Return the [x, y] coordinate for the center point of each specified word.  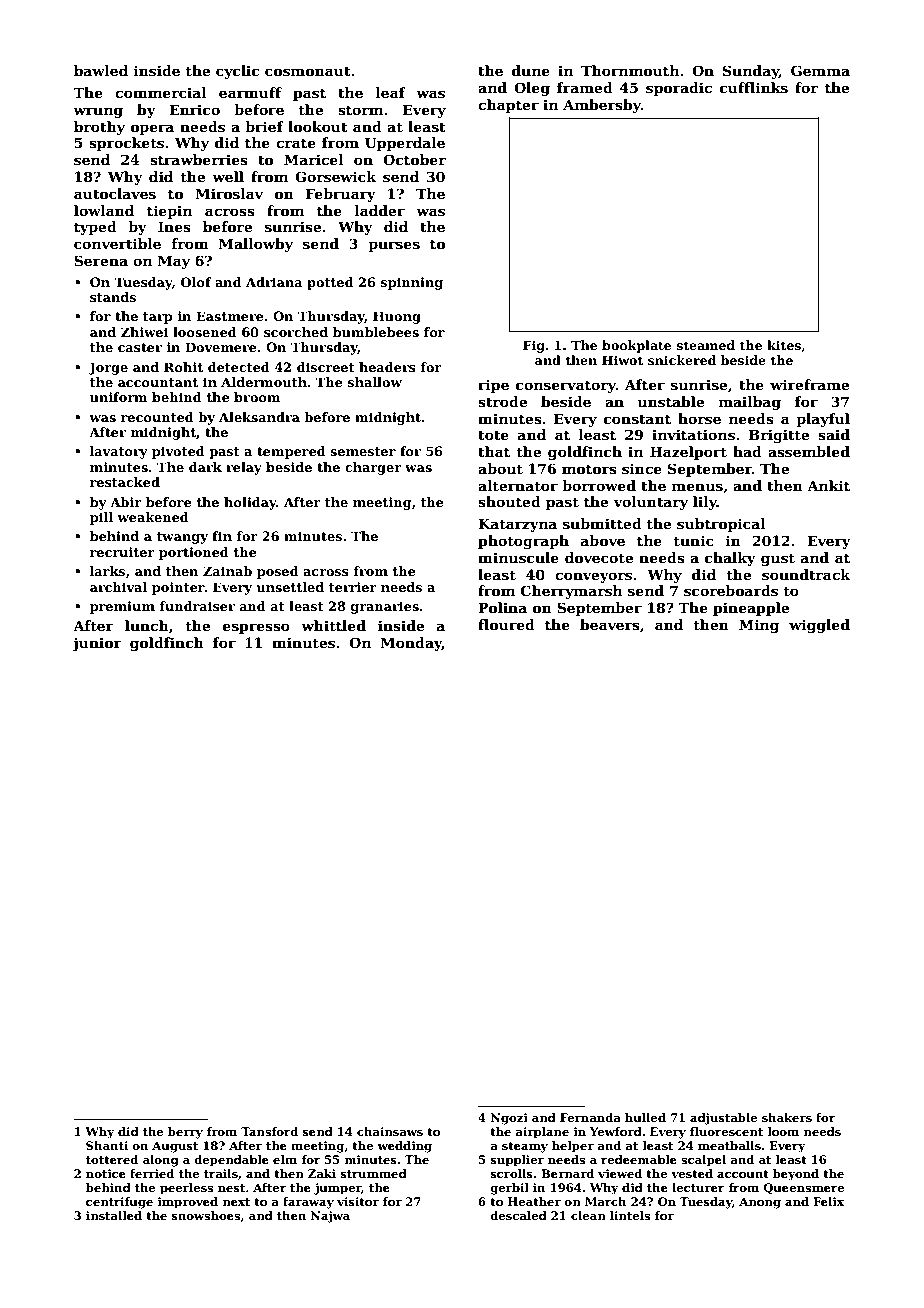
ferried [152, 1173]
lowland [104, 210]
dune [531, 70]
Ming [759, 626]
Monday [411, 644]
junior [97, 644]
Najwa [330, 1217]
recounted [157, 417]
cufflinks [754, 87]
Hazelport [688, 453]
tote [493, 435]
